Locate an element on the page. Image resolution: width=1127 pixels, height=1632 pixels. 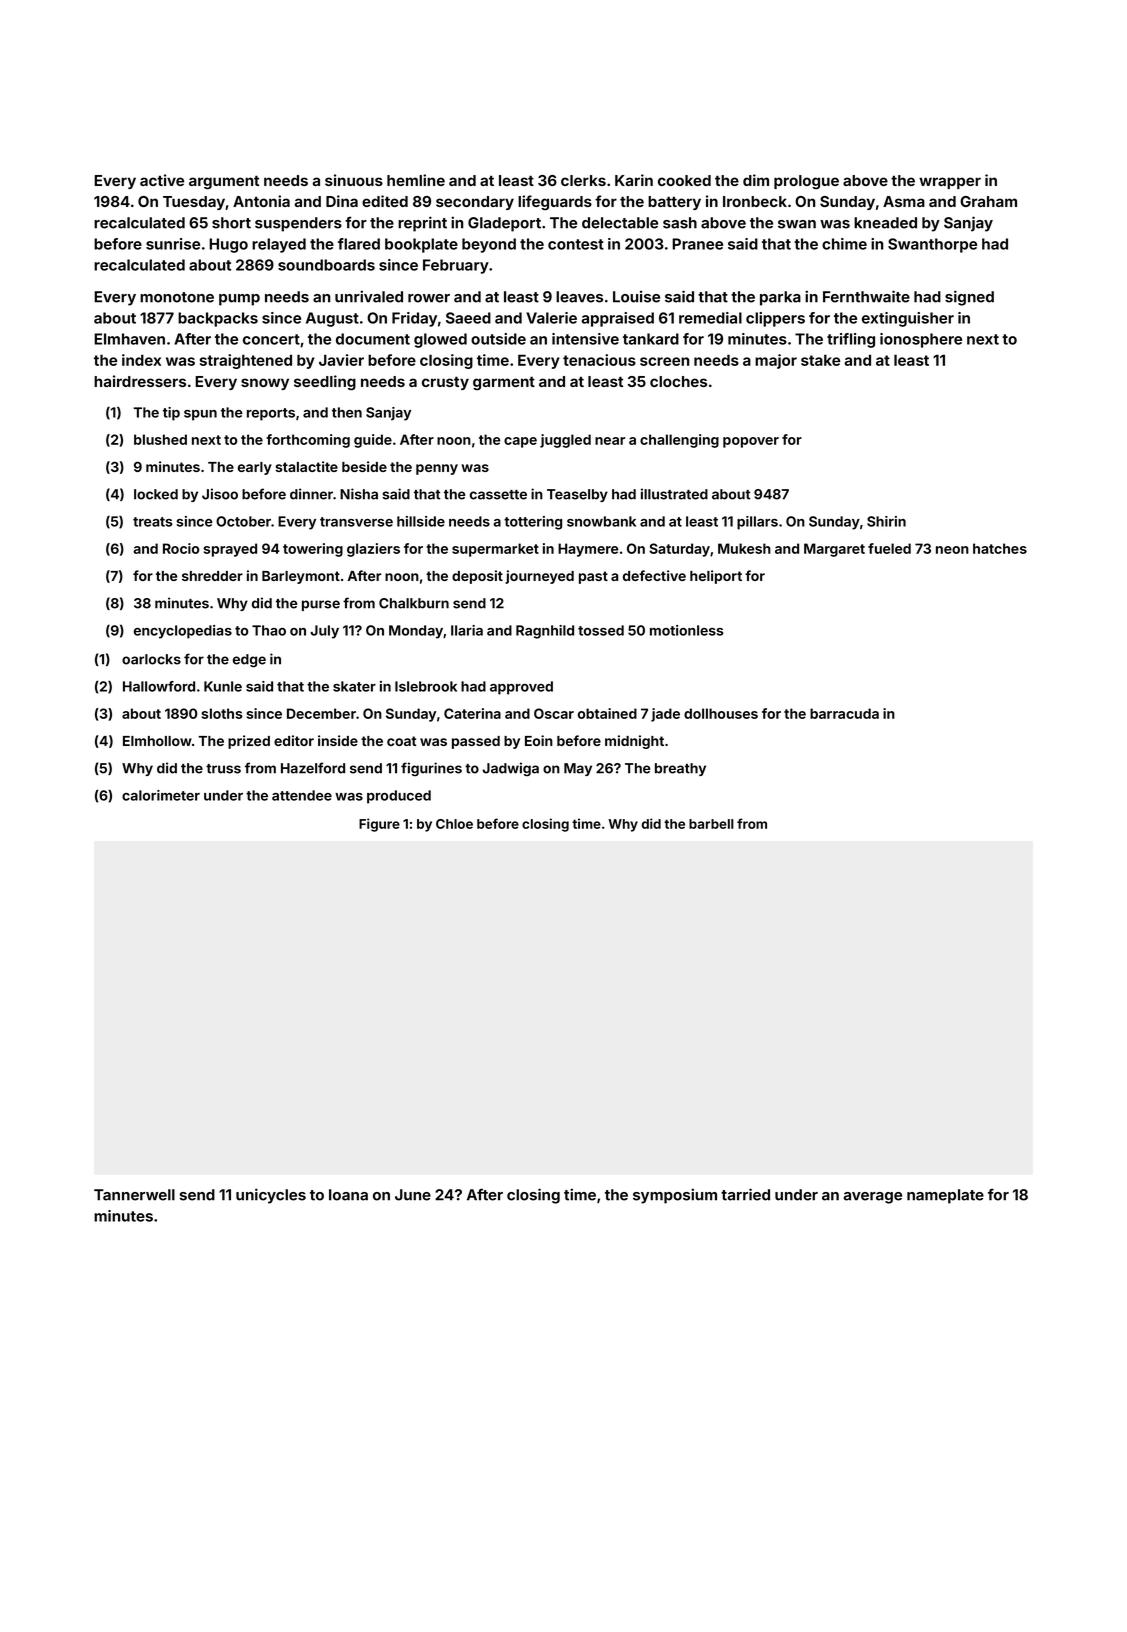
shredder is located at coordinates (212, 576).
